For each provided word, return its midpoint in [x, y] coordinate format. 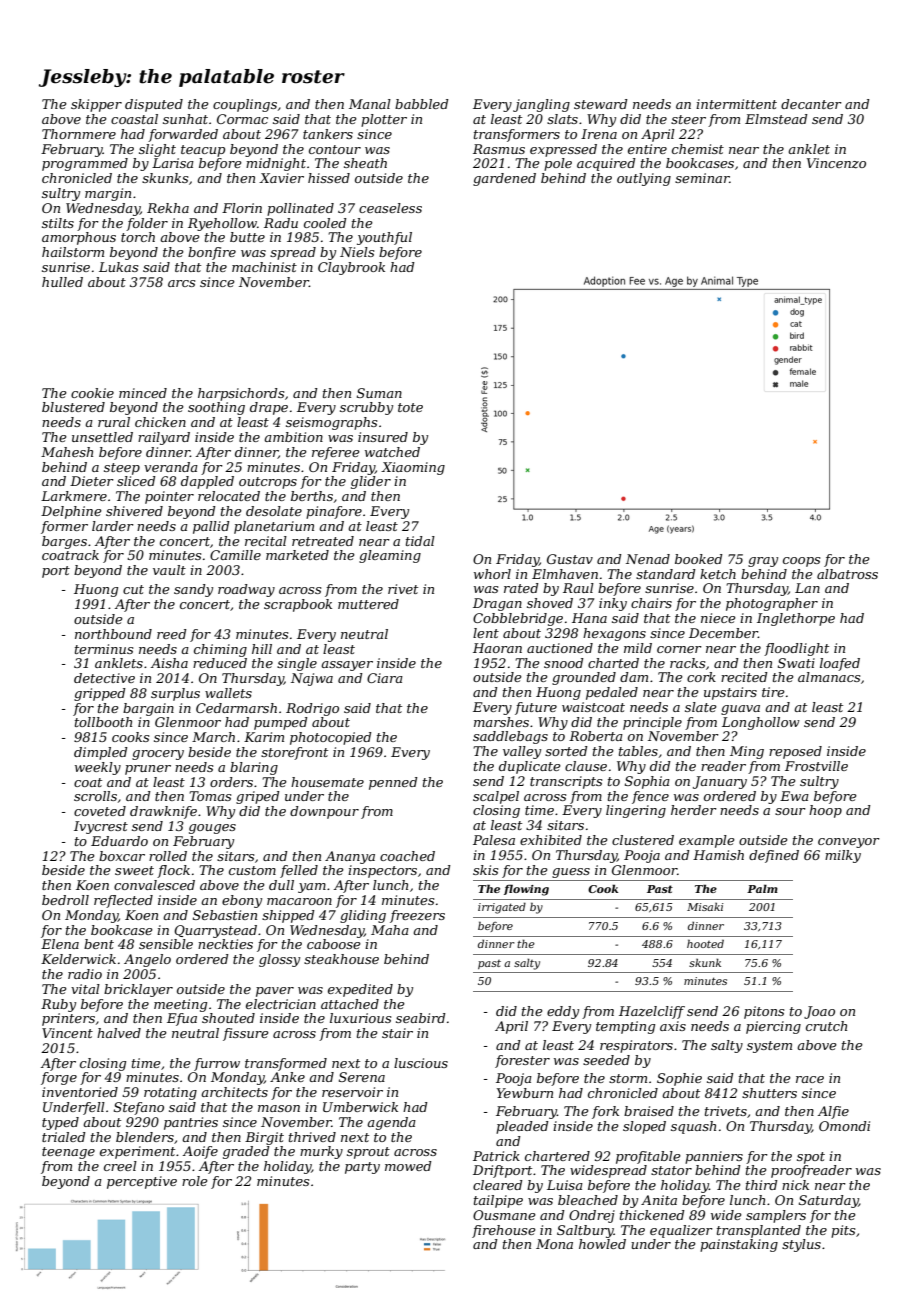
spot [811, 1158]
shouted [228, 1018]
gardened [504, 179]
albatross [847, 574]
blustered [73, 407]
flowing [526, 890]
